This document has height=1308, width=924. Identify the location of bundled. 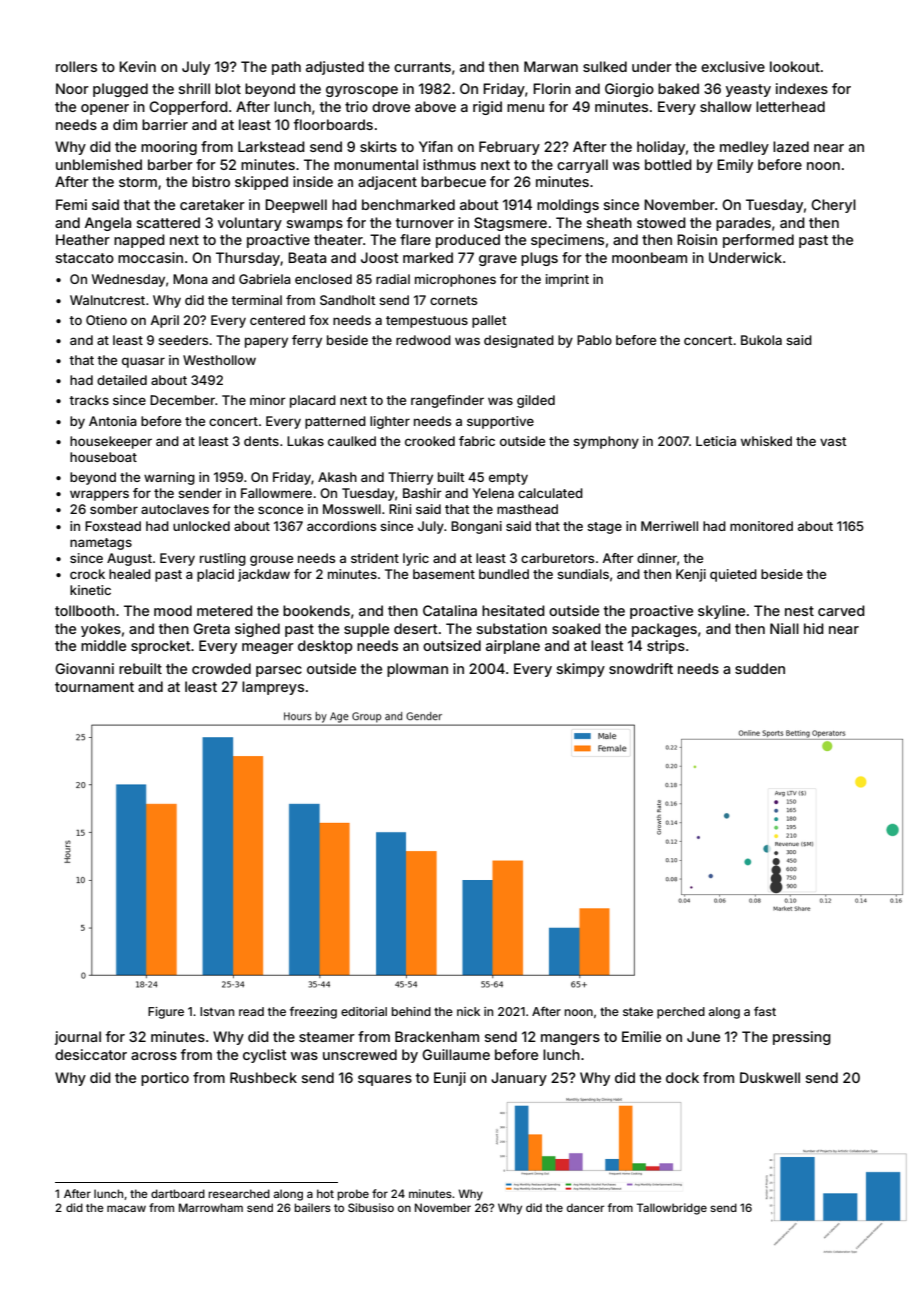
(504, 574).
